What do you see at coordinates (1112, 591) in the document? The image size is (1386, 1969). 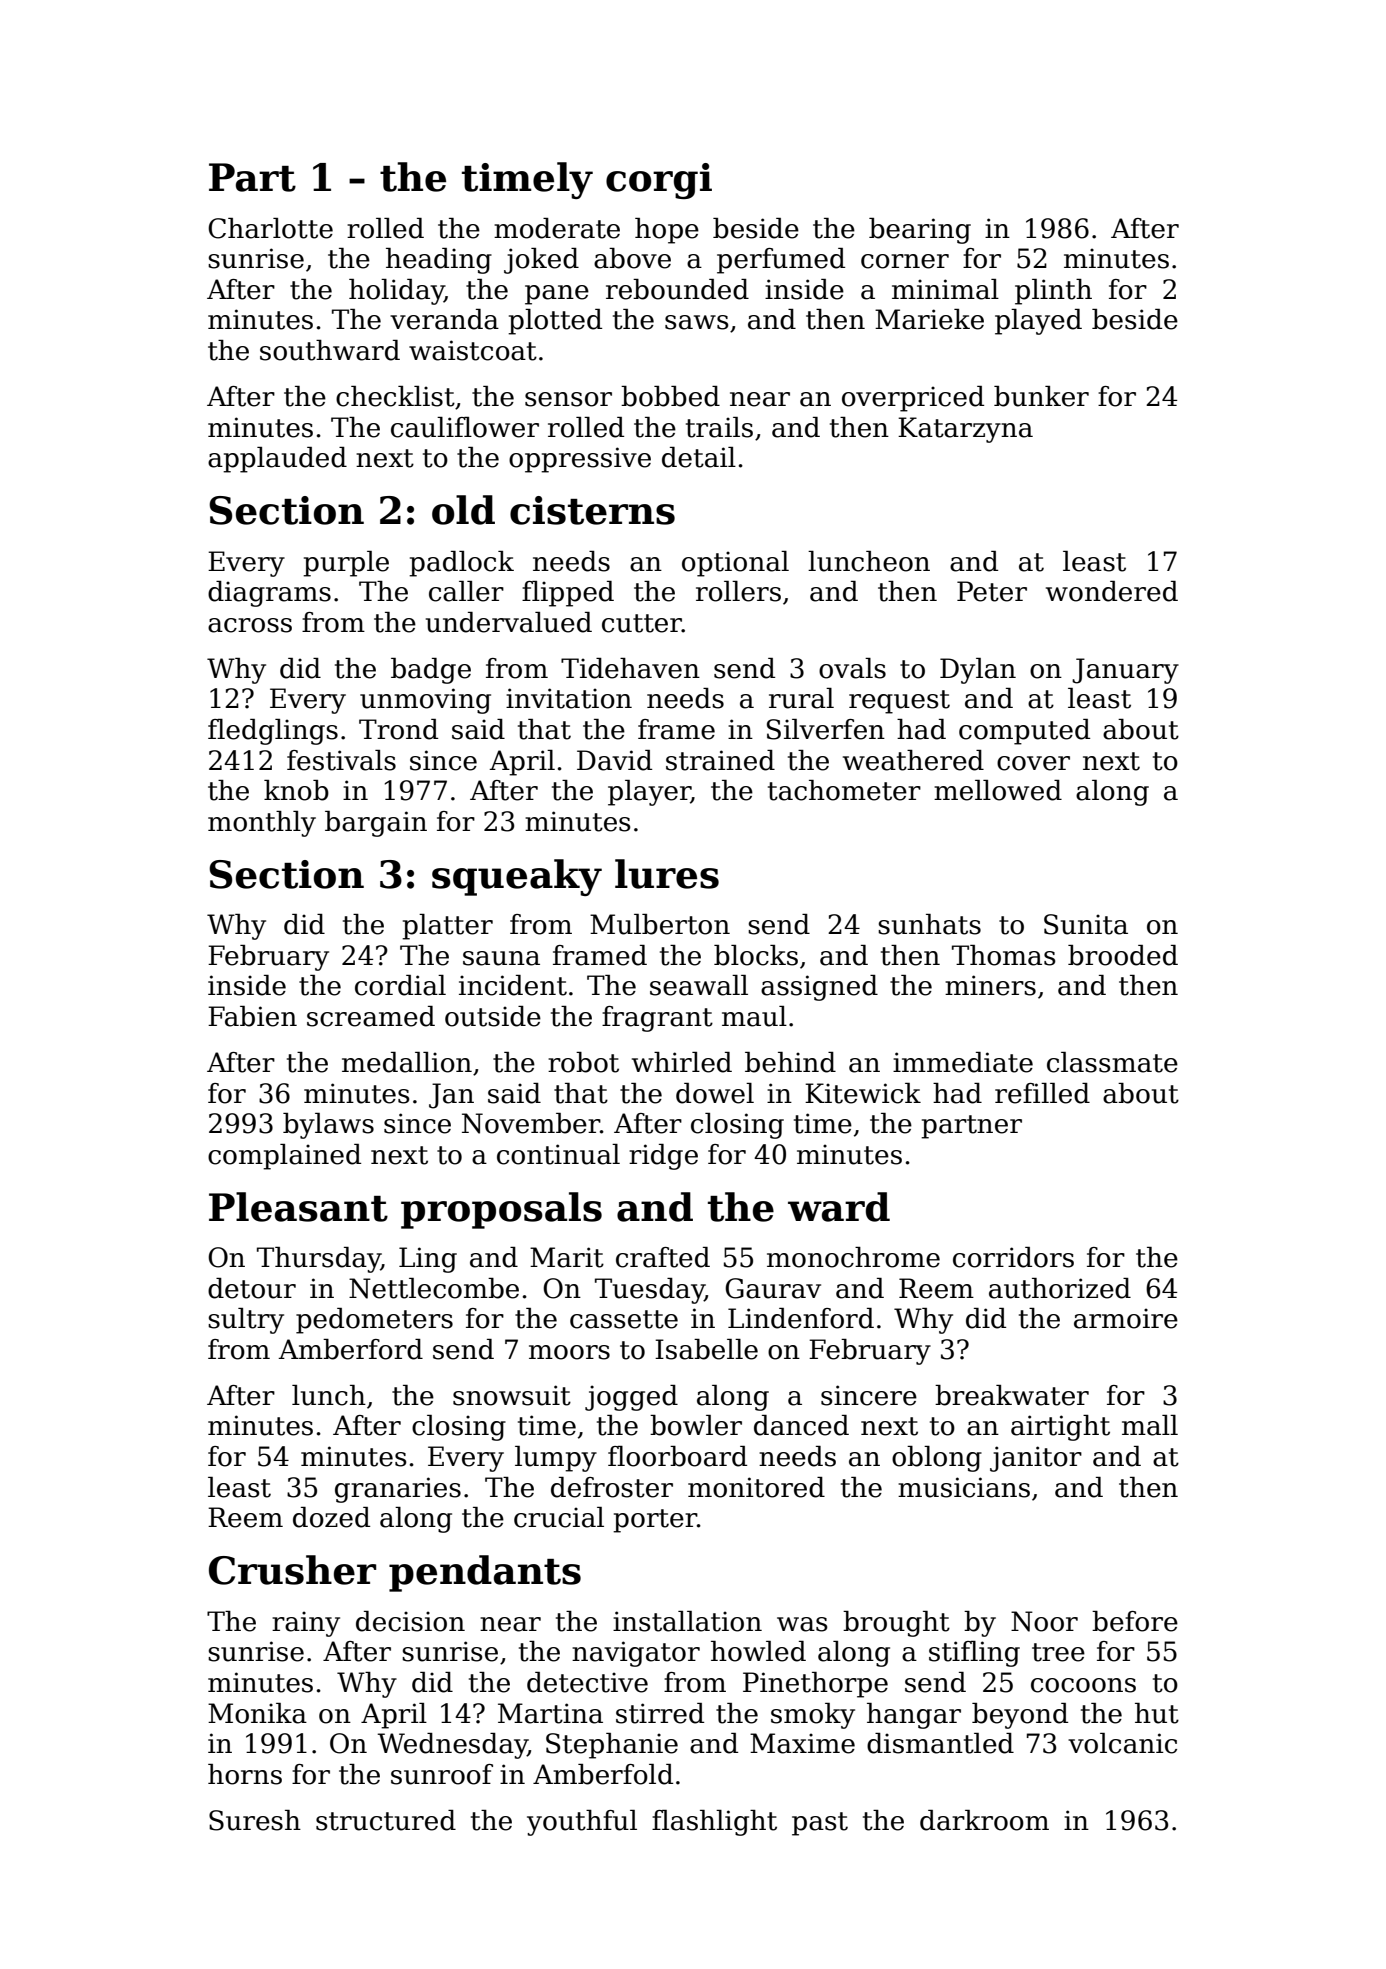 I see `wondered` at bounding box center [1112, 591].
